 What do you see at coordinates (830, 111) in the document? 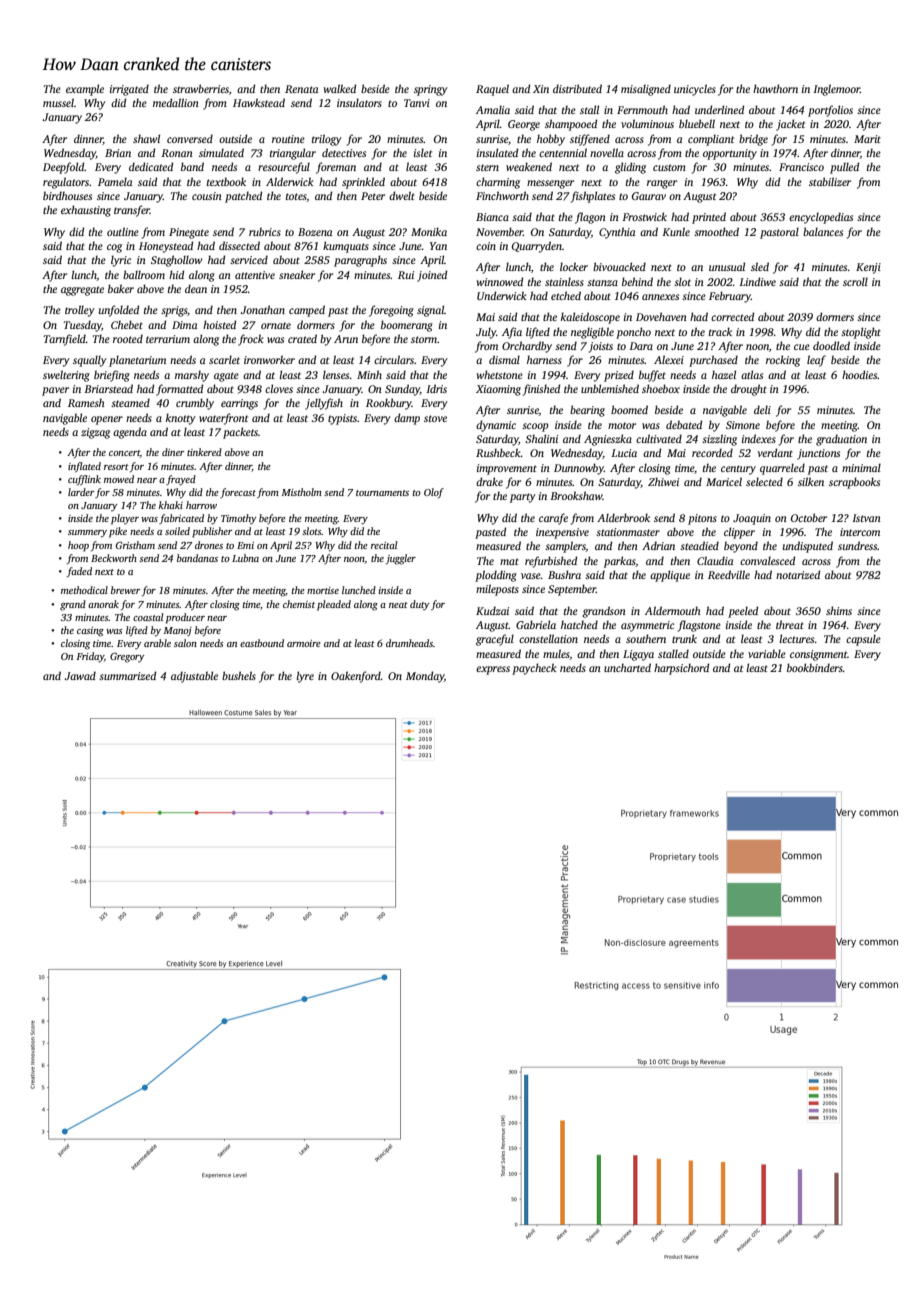
I see `portfolios` at bounding box center [830, 111].
